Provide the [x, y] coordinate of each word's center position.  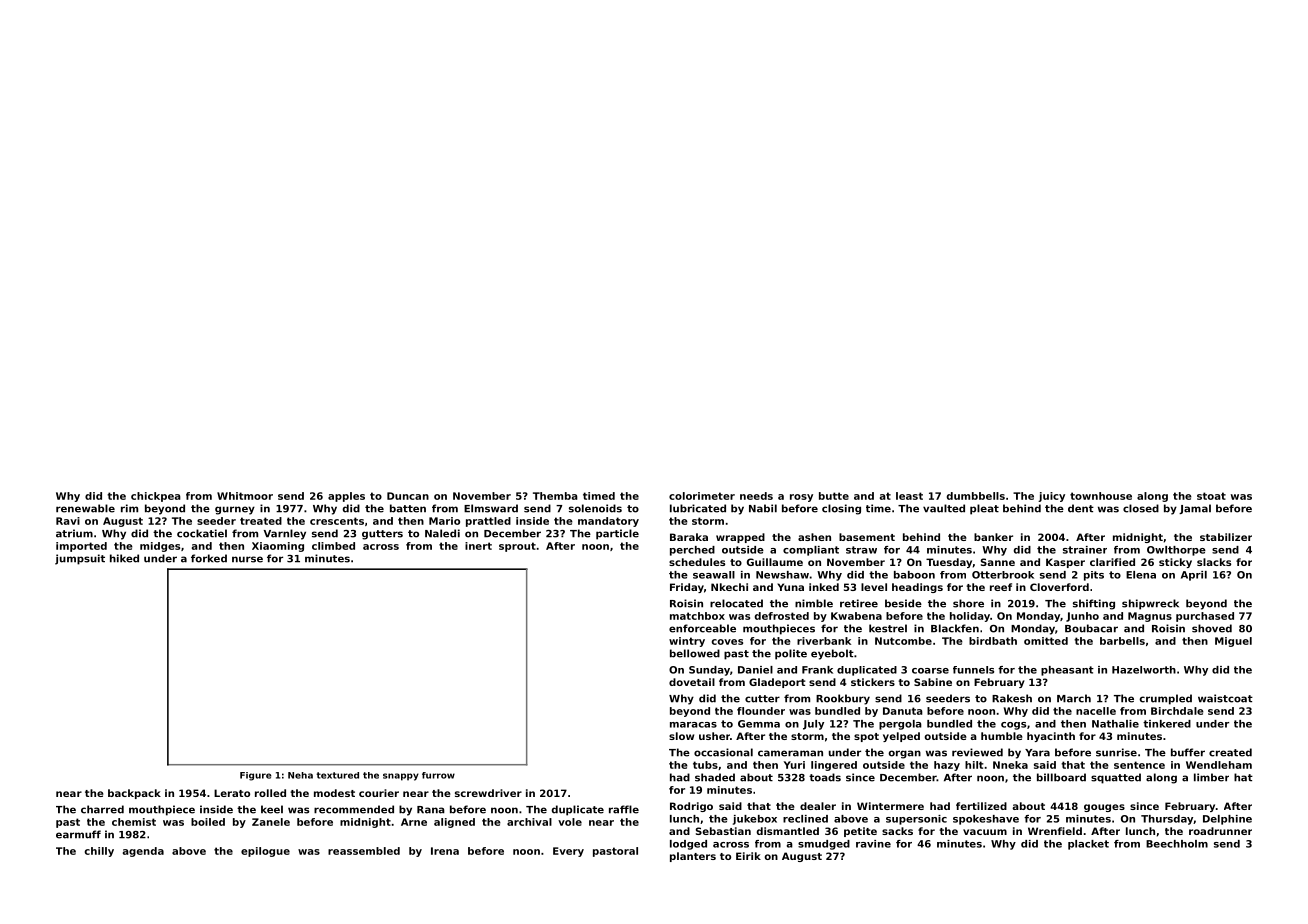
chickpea [156, 497]
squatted [1116, 778]
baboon [914, 575]
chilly [99, 852]
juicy [1051, 497]
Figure [255, 776]
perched [692, 551]
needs [756, 496]
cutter [762, 699]
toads [825, 777]
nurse [247, 559]
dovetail [692, 682]
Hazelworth [1144, 670]
